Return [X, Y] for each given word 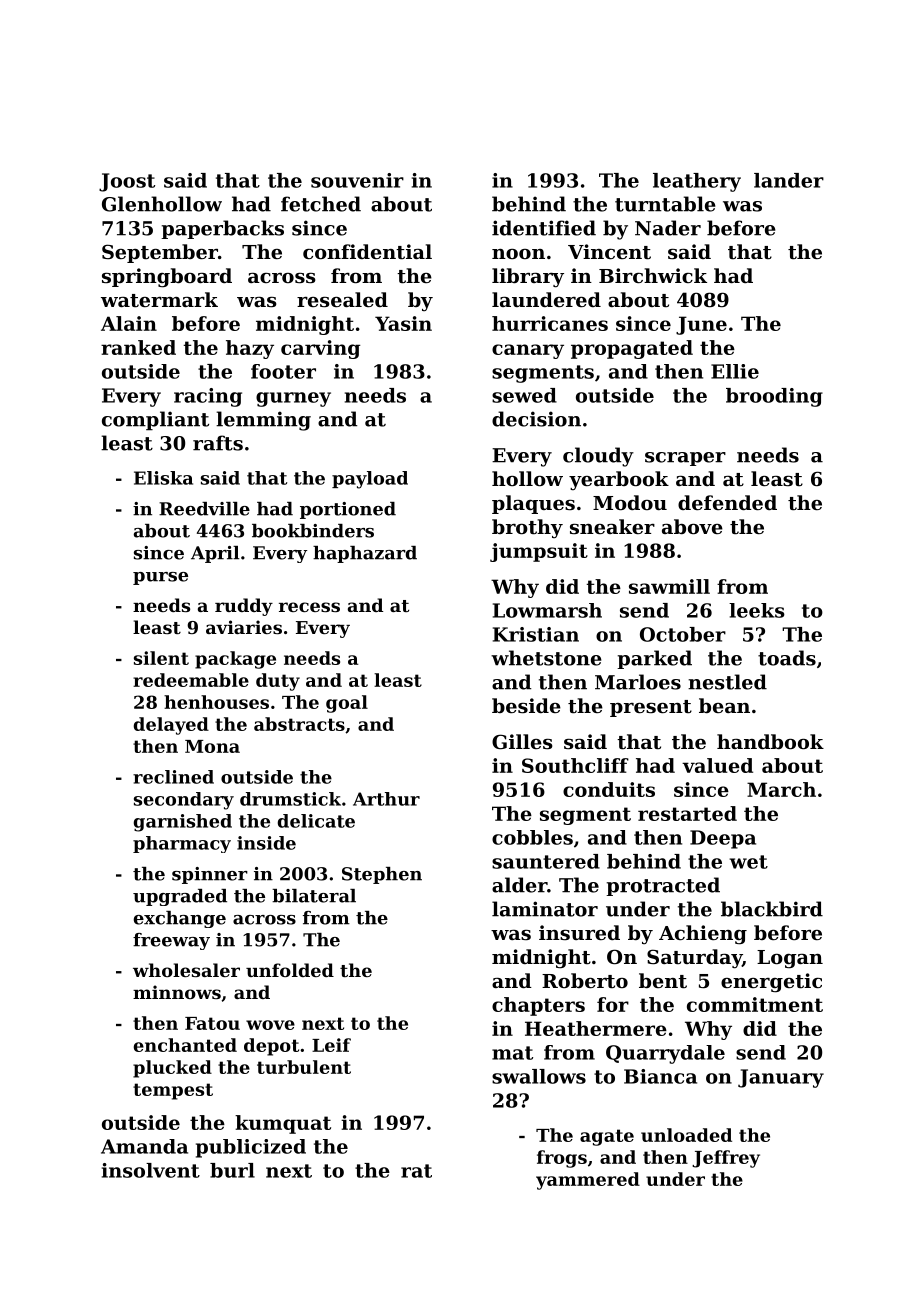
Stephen [382, 875]
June [701, 325]
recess [309, 607]
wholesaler [186, 970]
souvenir [357, 180]
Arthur [386, 799]
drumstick [290, 799]
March [781, 789]
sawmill [669, 586]
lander [789, 180]
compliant [155, 421]
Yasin [403, 323]
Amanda [144, 1146]
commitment [755, 1004]
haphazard [365, 554]
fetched [321, 204]
